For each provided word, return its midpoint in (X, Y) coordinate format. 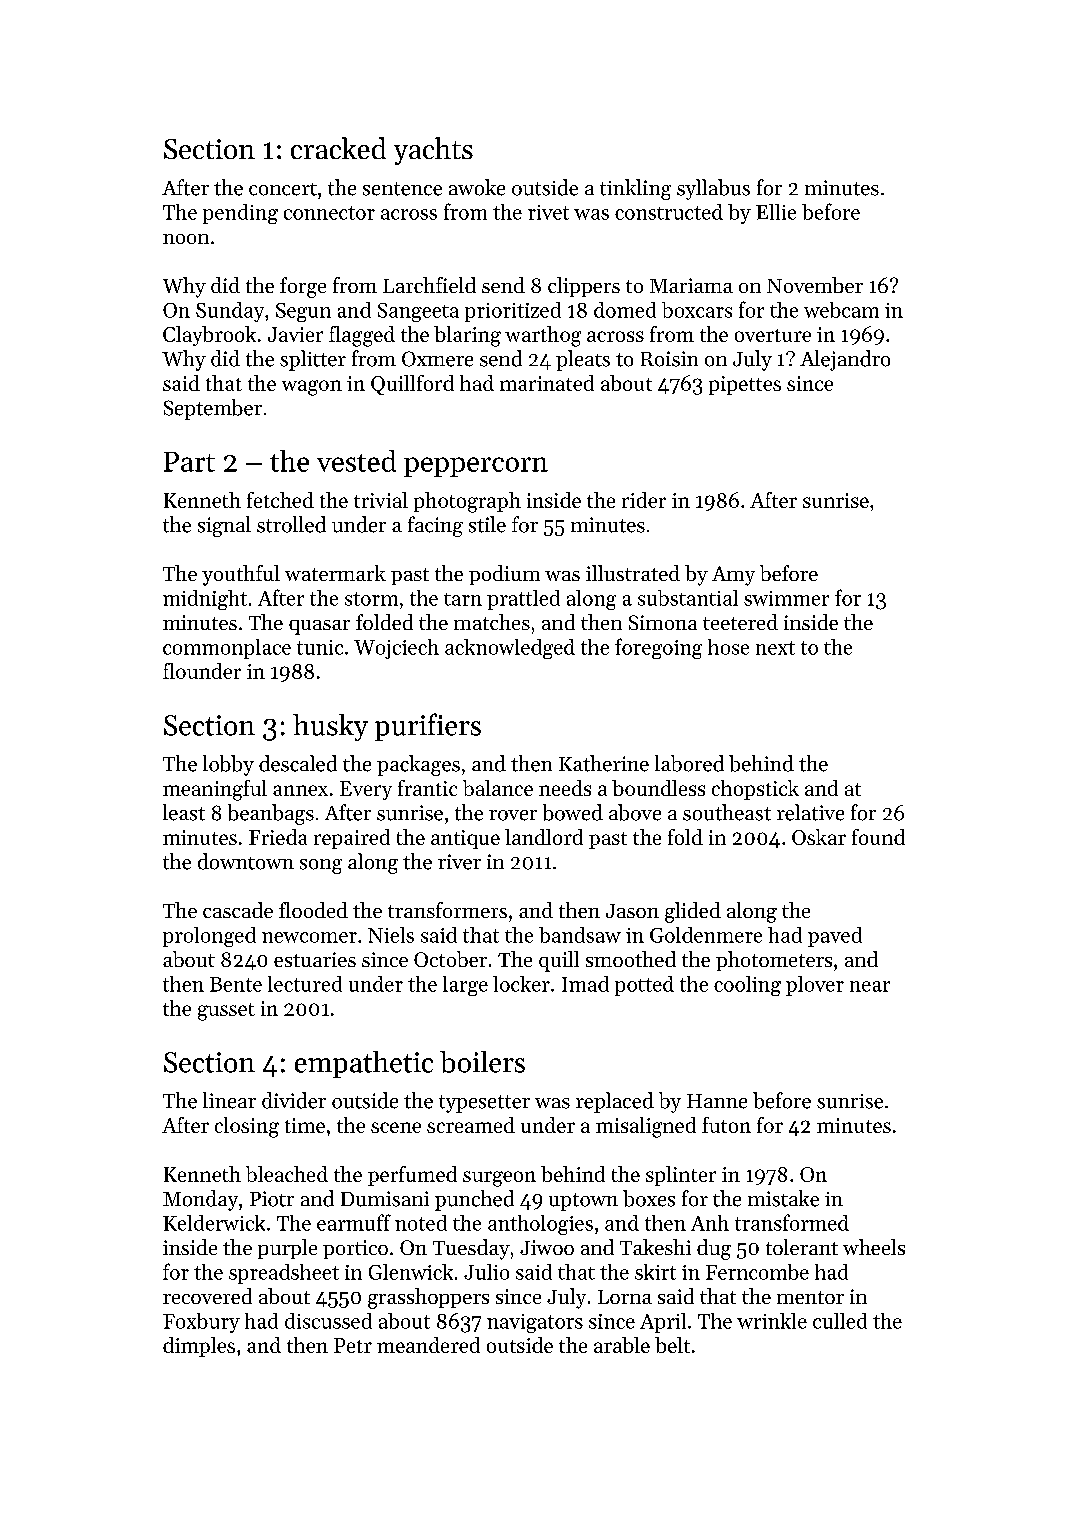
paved (835, 937)
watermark (335, 573)
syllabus (713, 189)
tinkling (635, 189)
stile (487, 524)
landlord (544, 837)
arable (622, 1345)
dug (714, 1249)
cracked (338, 148)
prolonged (209, 937)
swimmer (786, 598)
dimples (199, 1347)
